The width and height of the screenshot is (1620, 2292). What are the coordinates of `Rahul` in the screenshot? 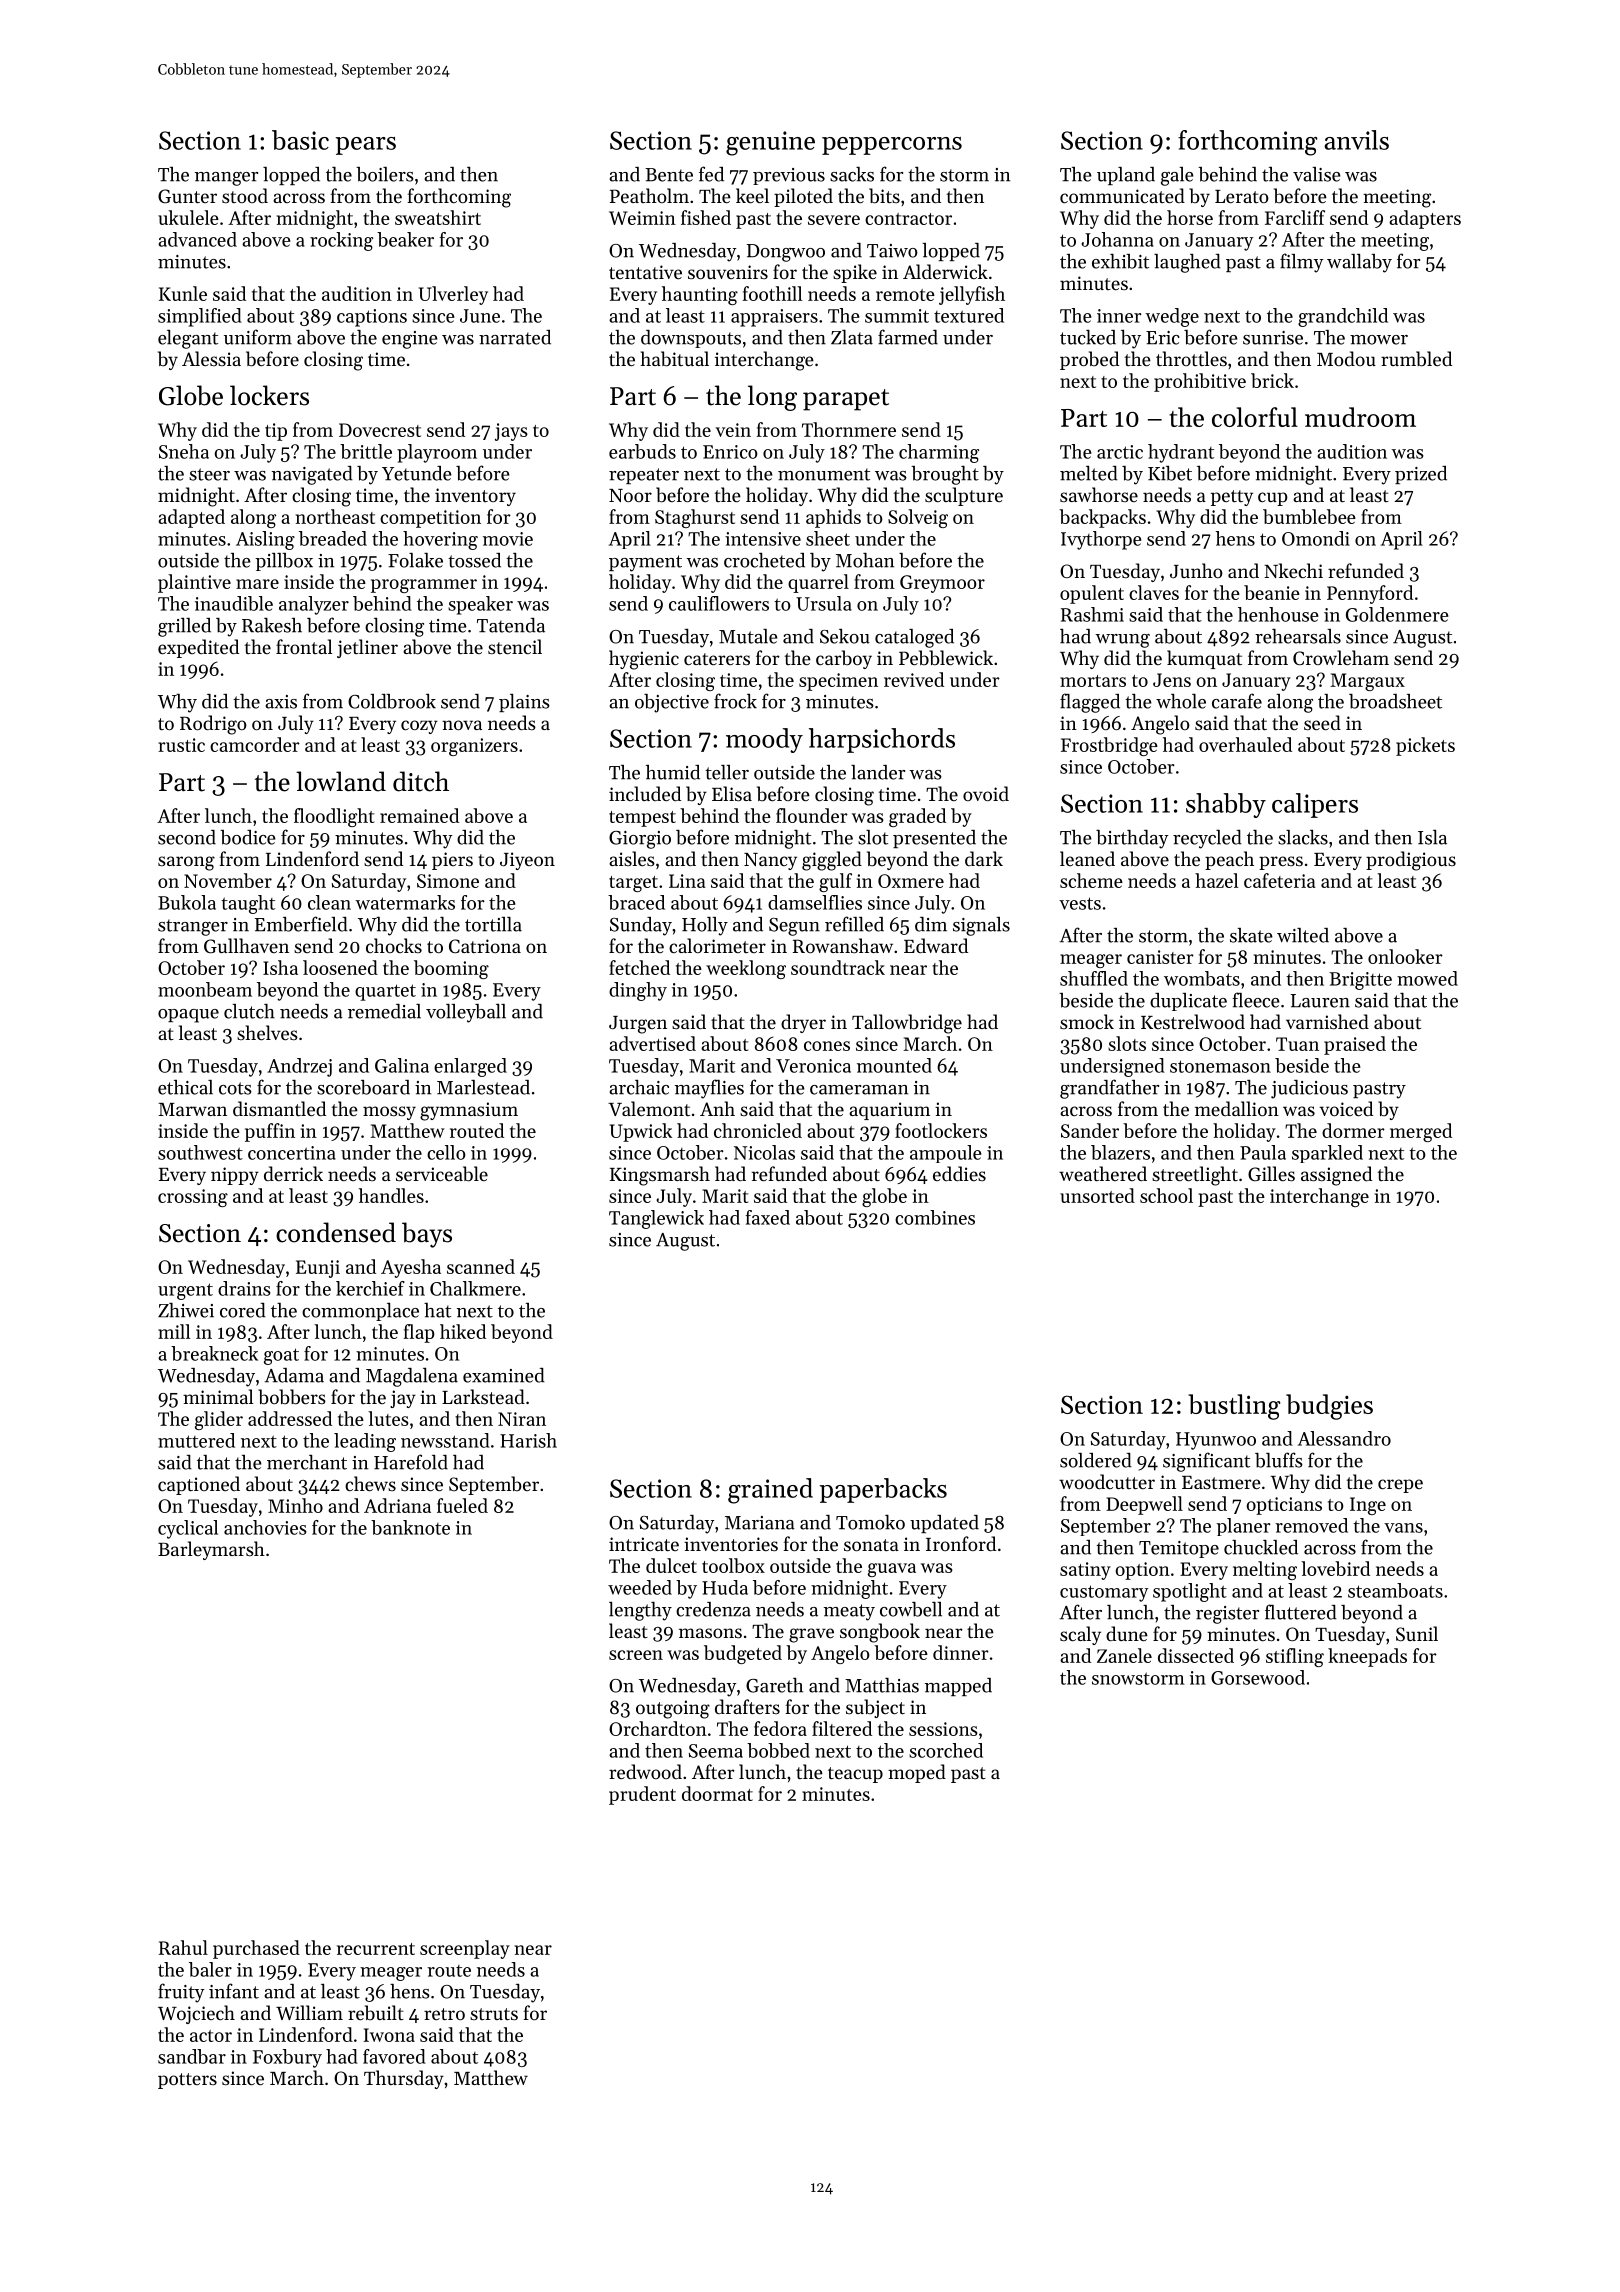 It's located at (183, 1947).
